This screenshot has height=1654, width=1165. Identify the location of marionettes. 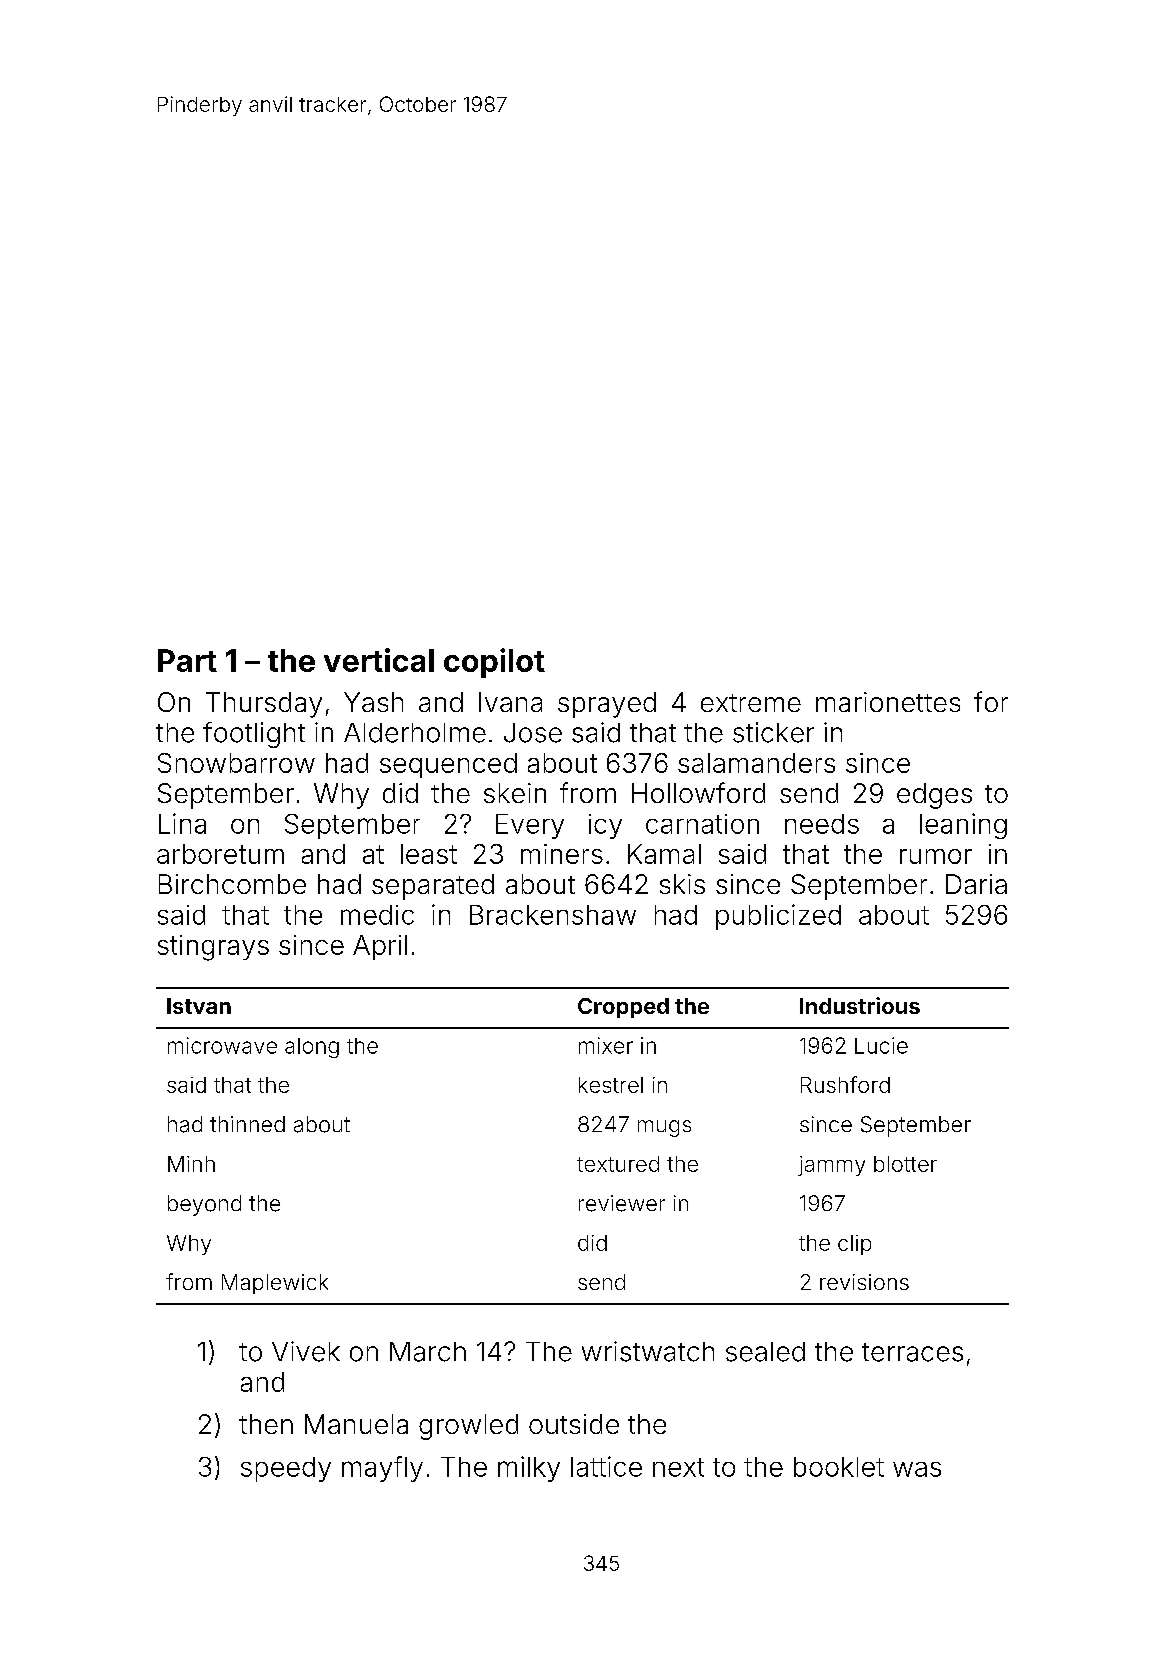
(888, 702).
